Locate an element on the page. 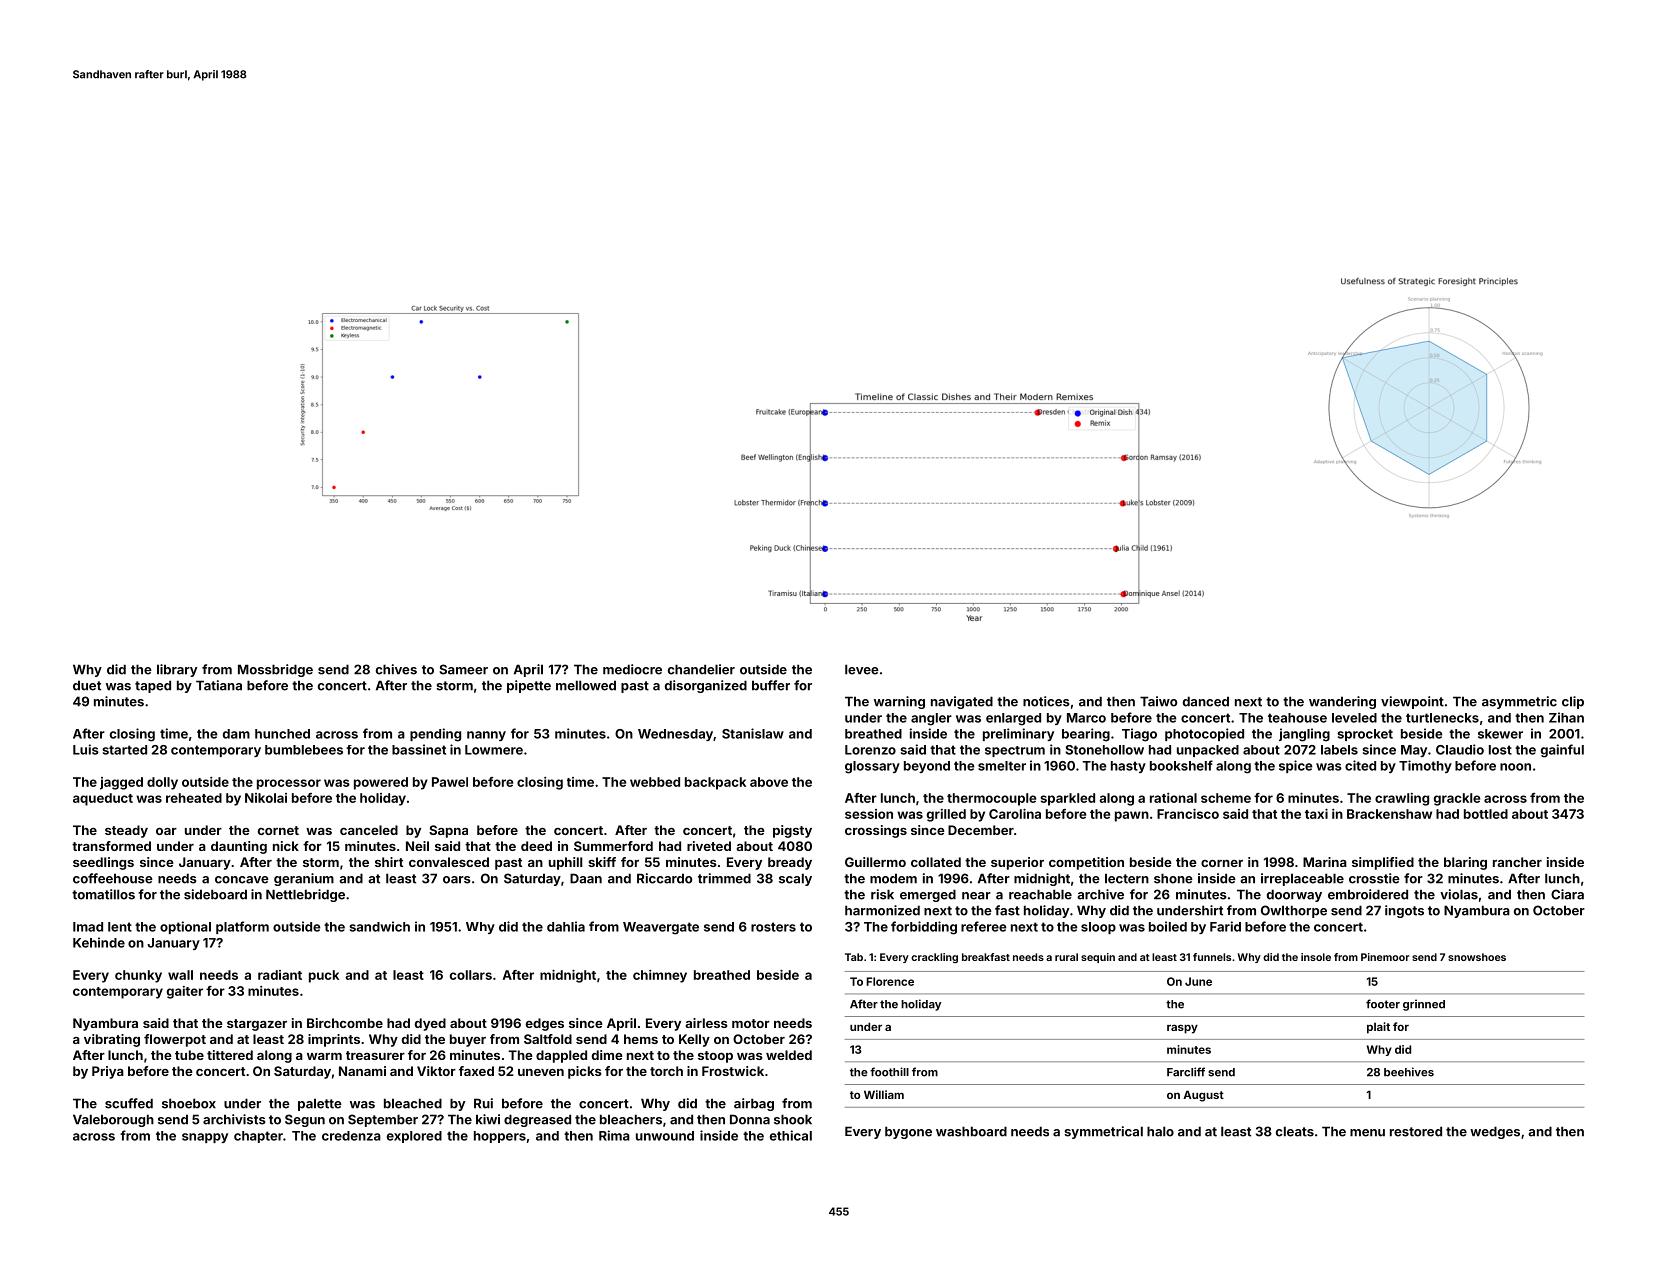  webbed is located at coordinates (655, 782).
